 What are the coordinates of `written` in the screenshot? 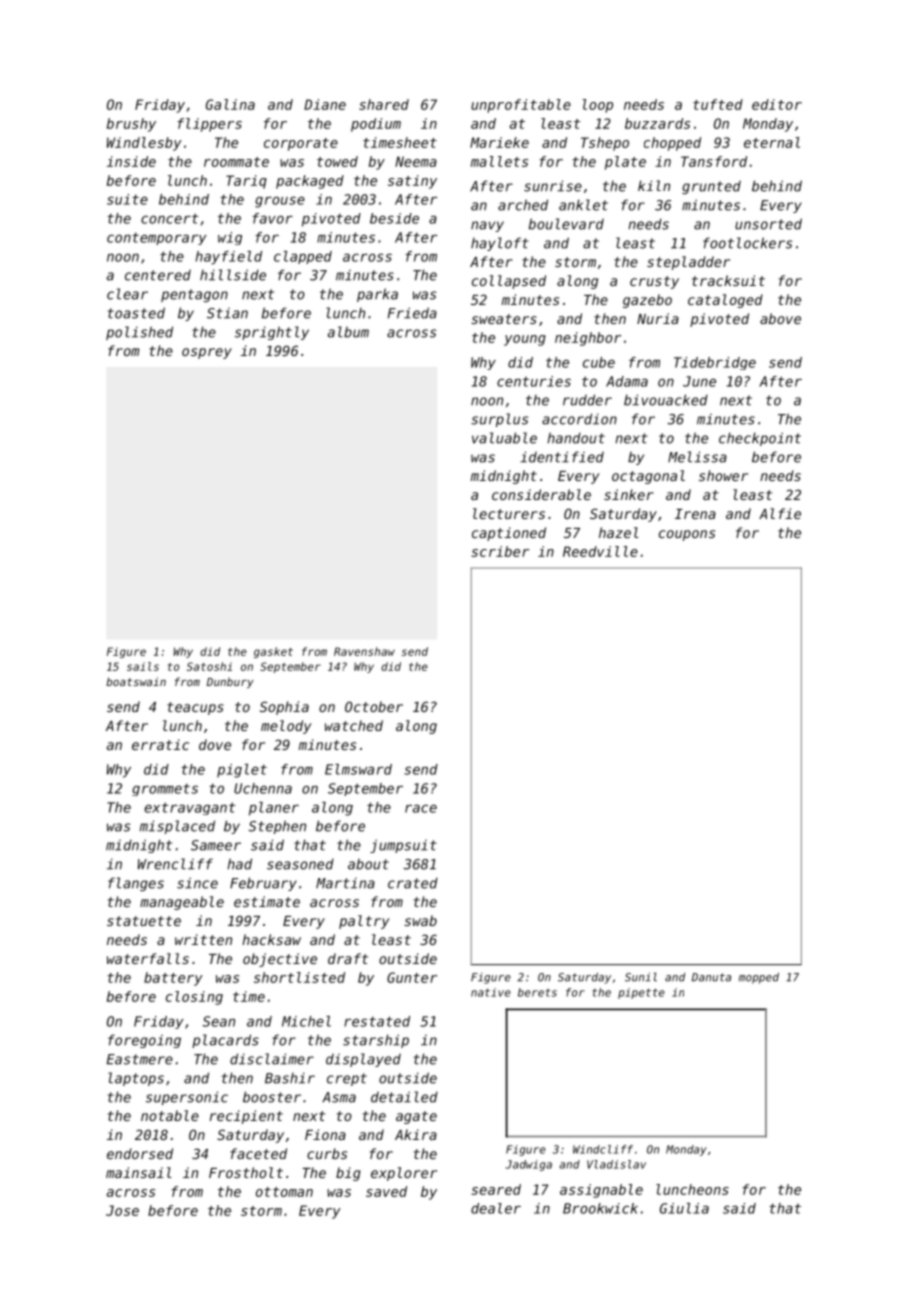 It's located at (203, 939).
